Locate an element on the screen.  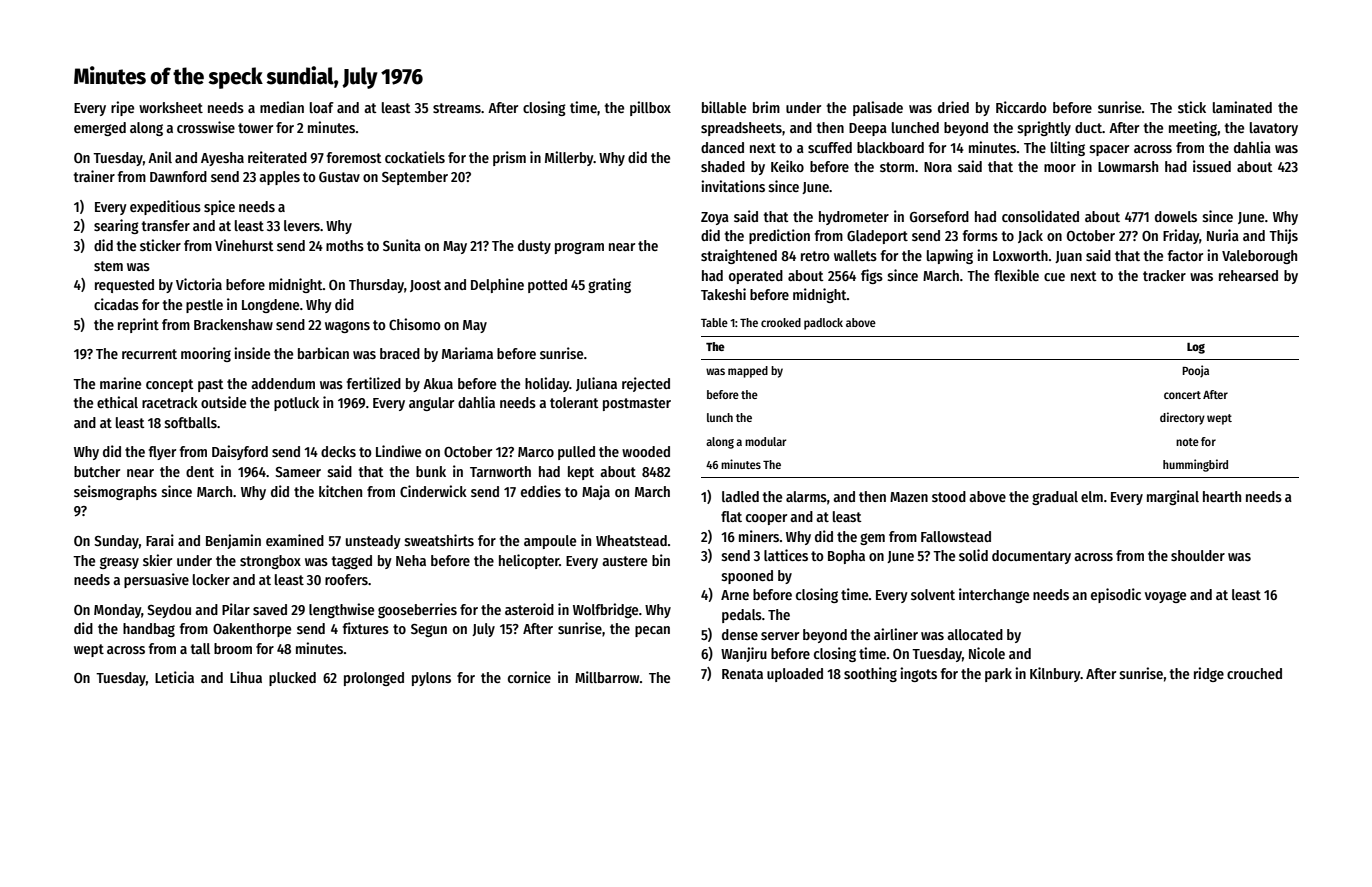
marine is located at coordinates (120, 383).
